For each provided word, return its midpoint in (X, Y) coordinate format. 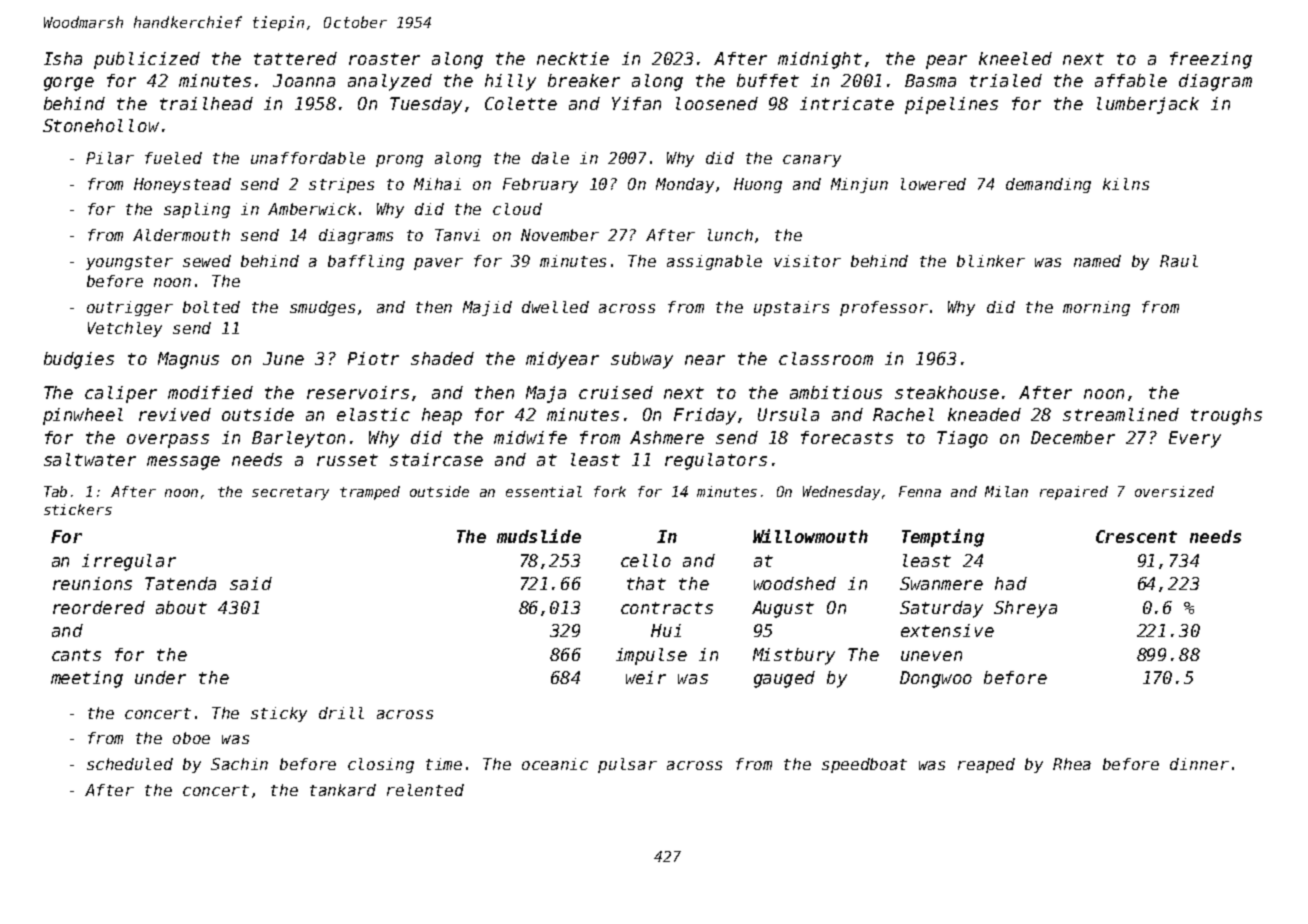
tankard (343, 790)
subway (642, 360)
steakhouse (947, 392)
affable (1131, 80)
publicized (147, 60)
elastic (373, 414)
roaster (384, 59)
